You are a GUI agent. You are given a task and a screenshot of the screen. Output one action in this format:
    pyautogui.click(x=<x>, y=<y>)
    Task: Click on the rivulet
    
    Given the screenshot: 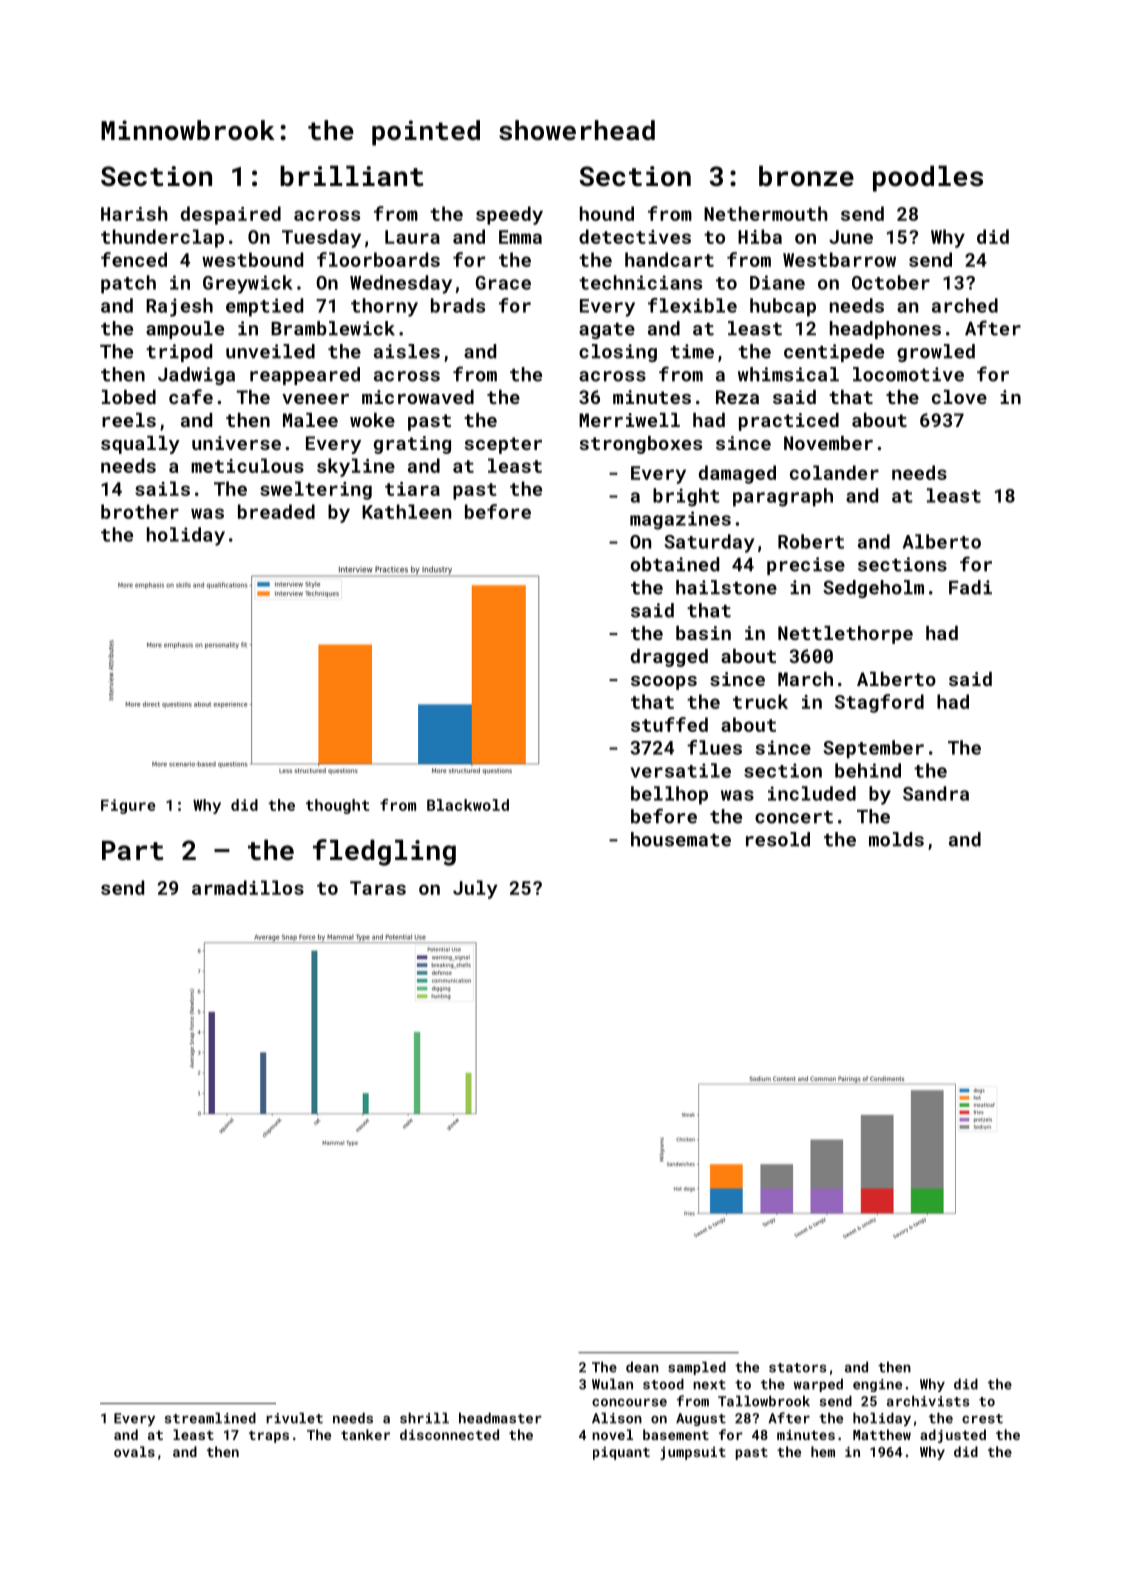 What is the action you would take?
    pyautogui.click(x=294, y=1418)
